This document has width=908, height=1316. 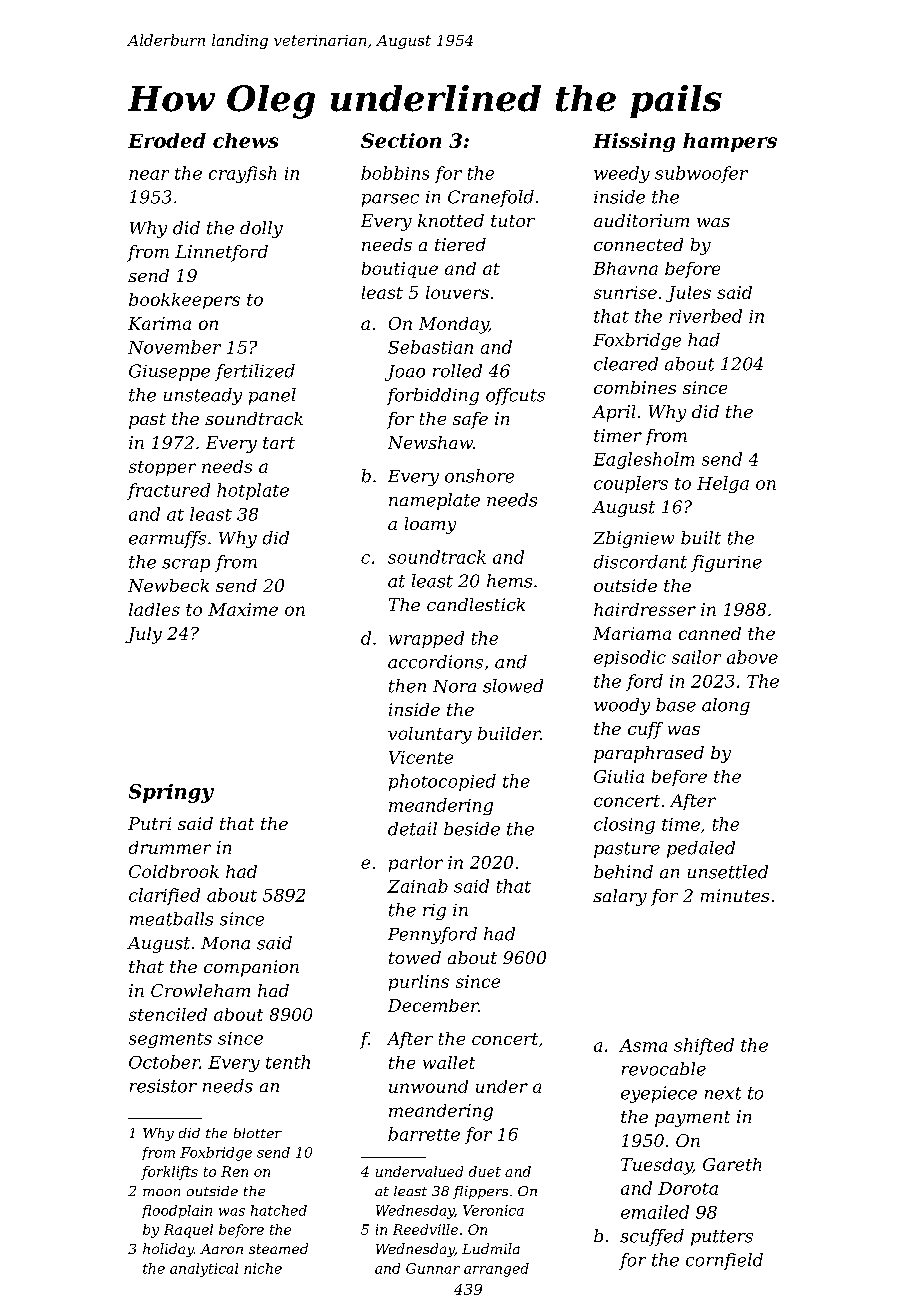 I want to click on hampers, so click(x=730, y=142).
